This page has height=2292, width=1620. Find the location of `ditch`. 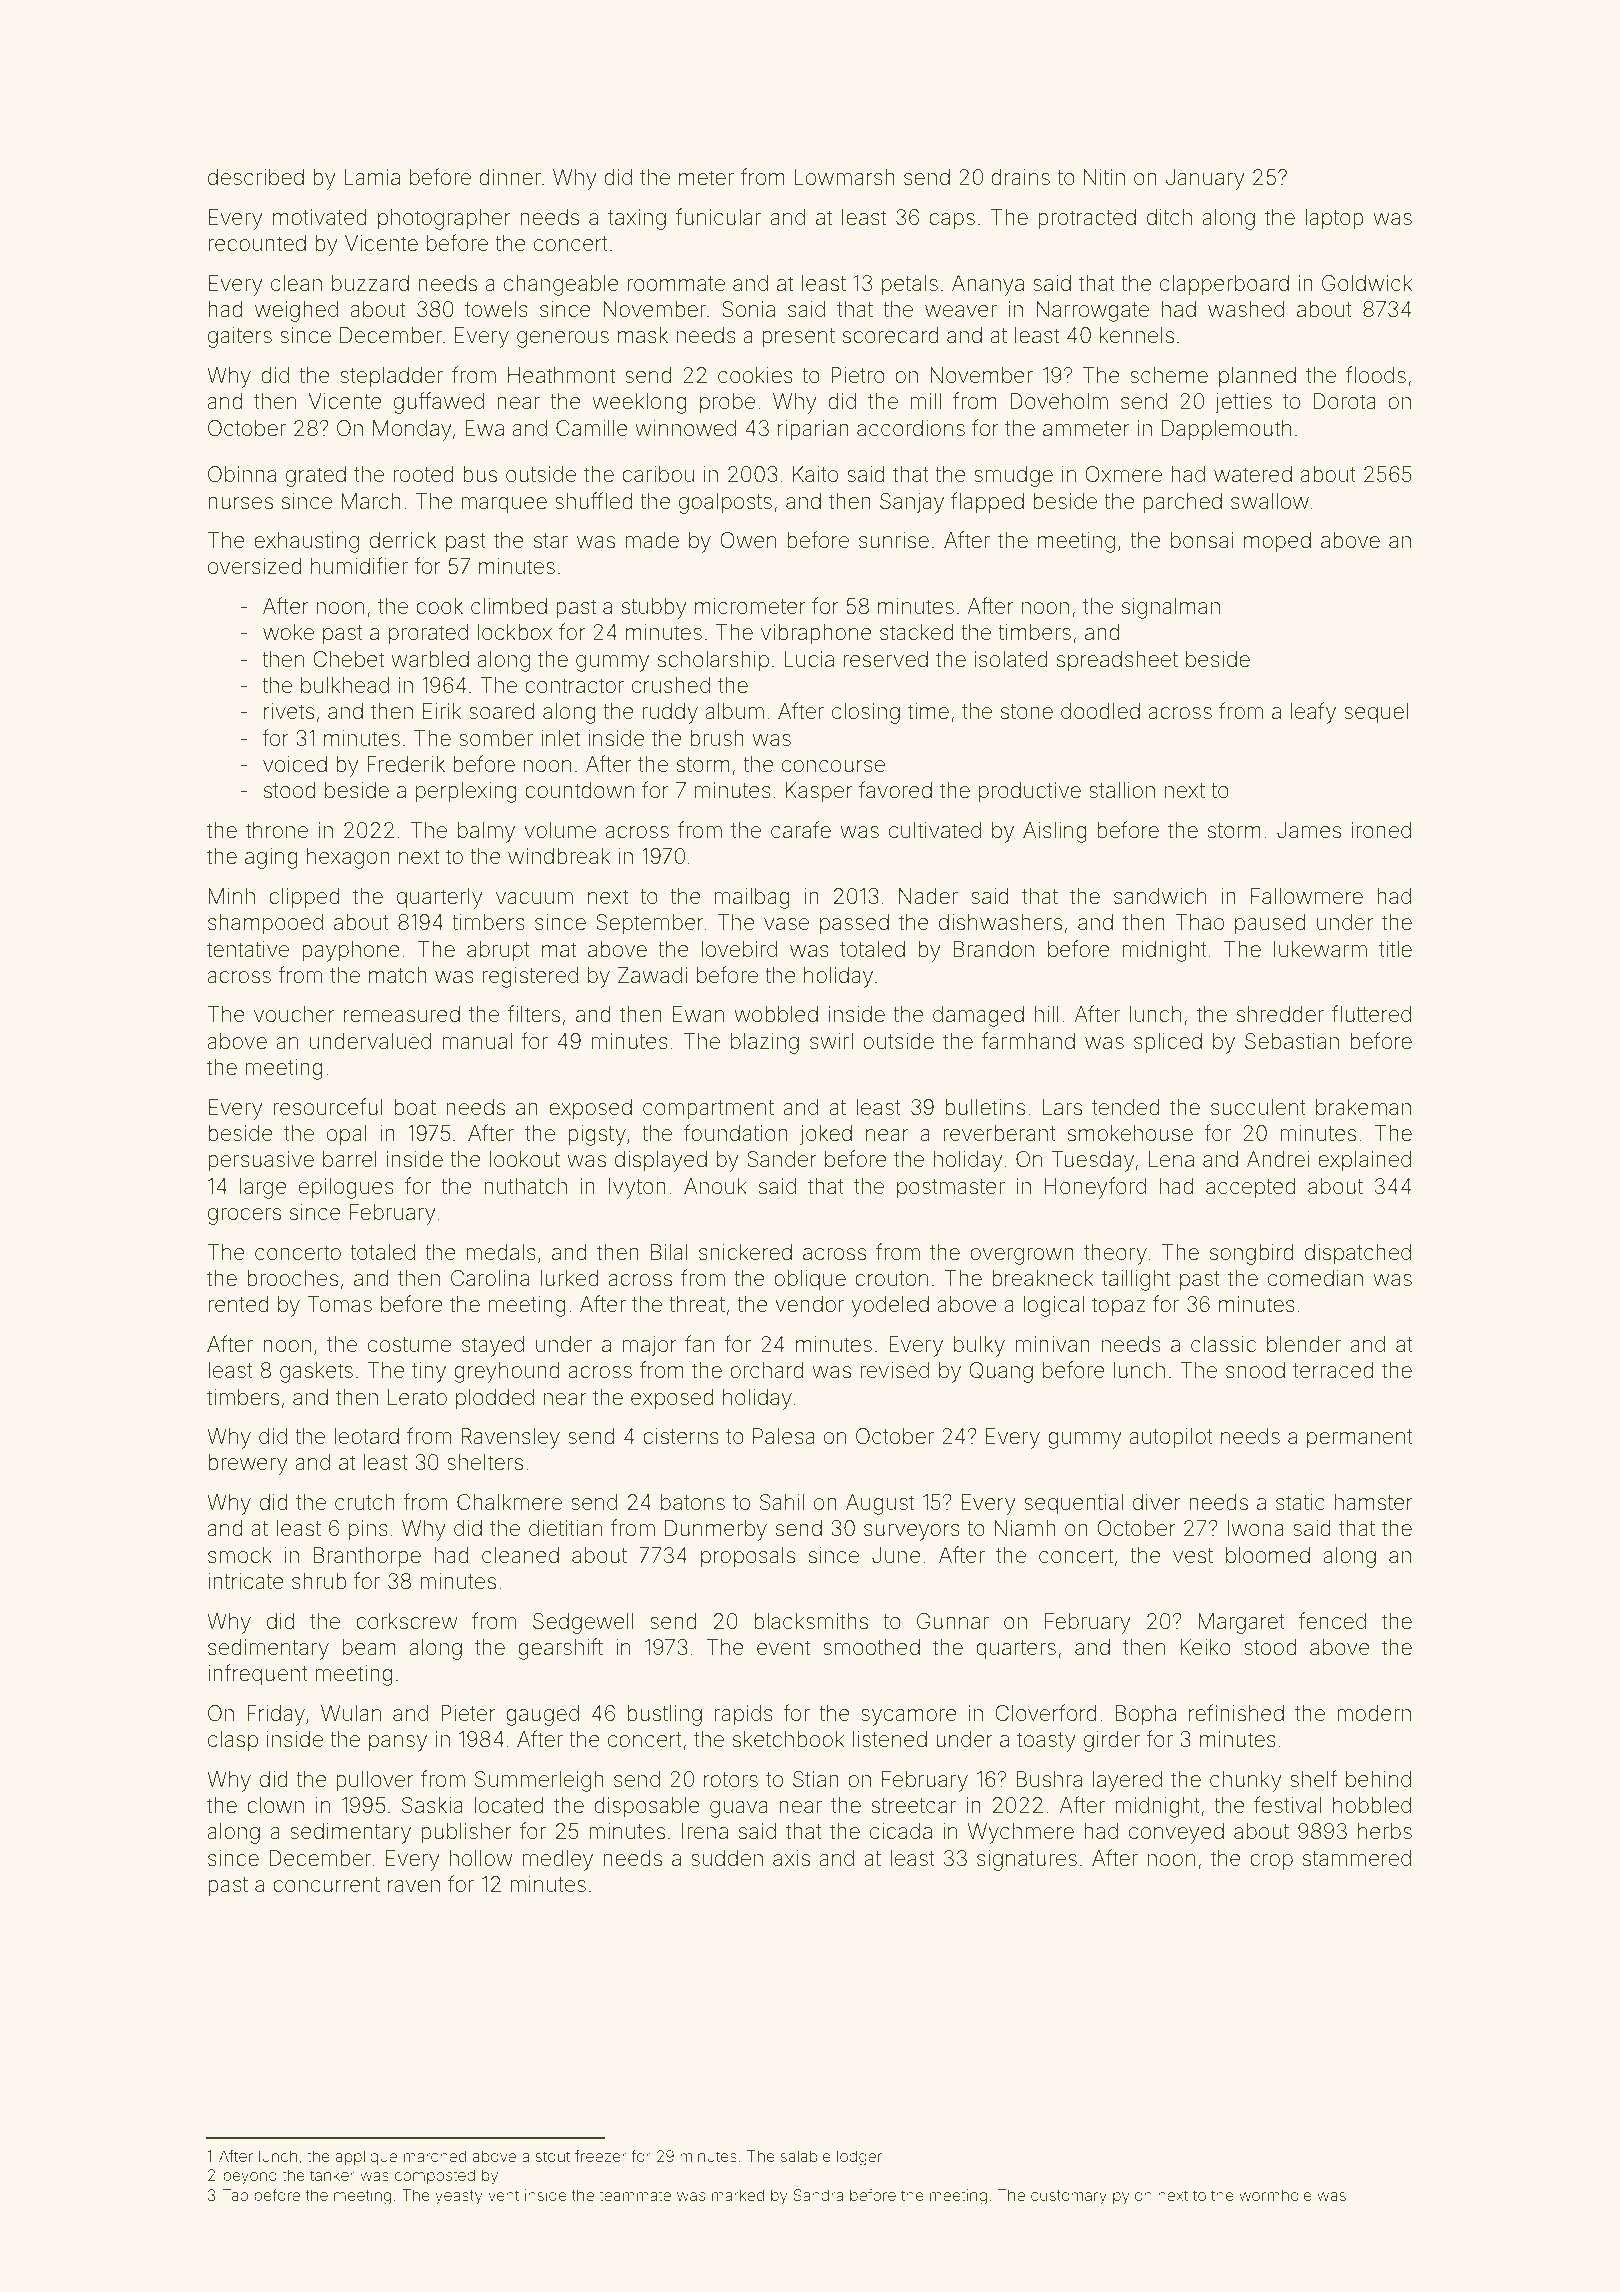

ditch is located at coordinates (1169, 217).
